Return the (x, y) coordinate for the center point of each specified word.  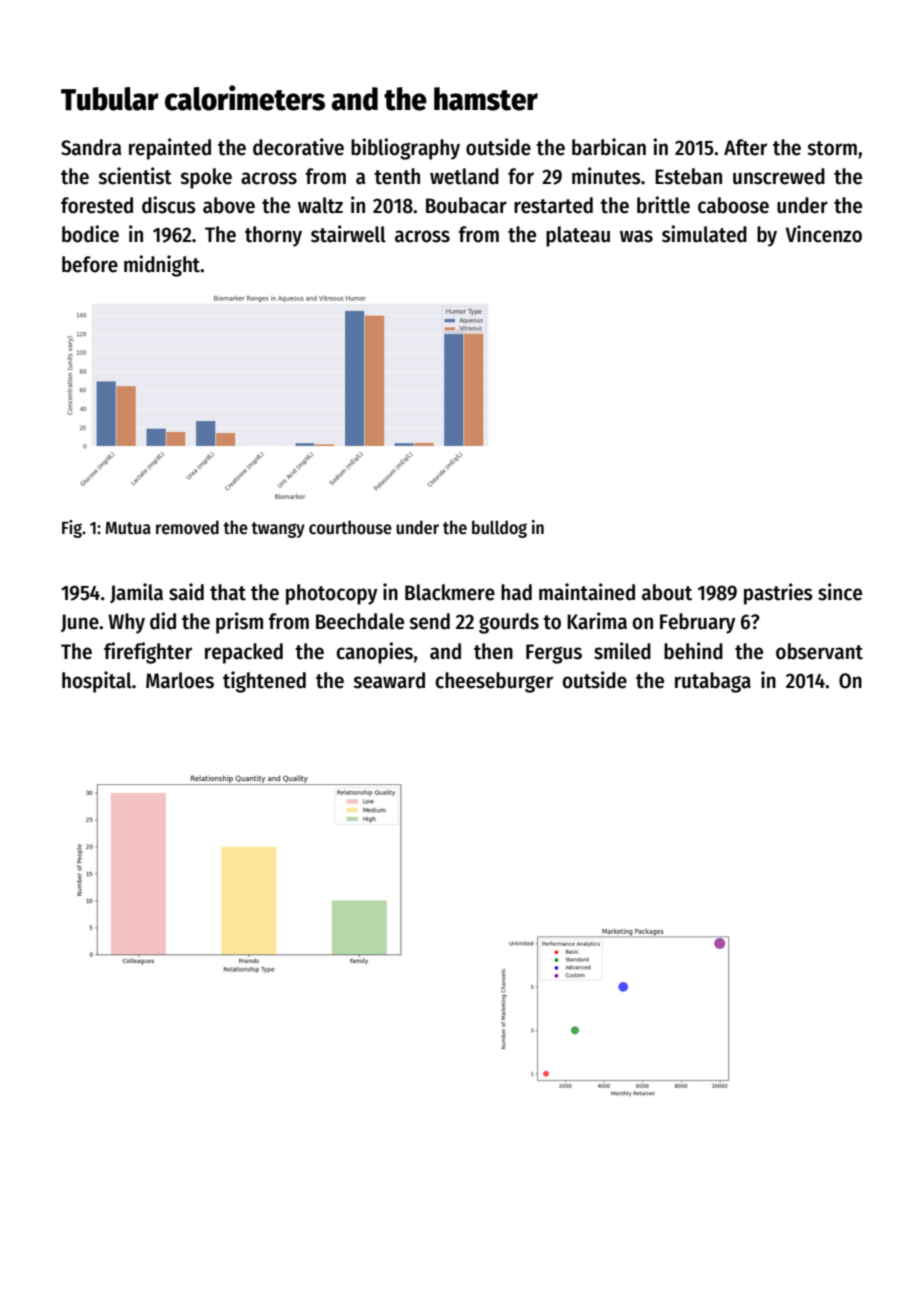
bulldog (499, 529)
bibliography (405, 149)
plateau (578, 236)
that (228, 592)
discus (169, 205)
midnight (162, 266)
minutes (606, 176)
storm (832, 148)
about (667, 592)
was (636, 236)
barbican (609, 147)
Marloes (180, 680)
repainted (170, 149)
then (493, 651)
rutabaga (713, 682)
